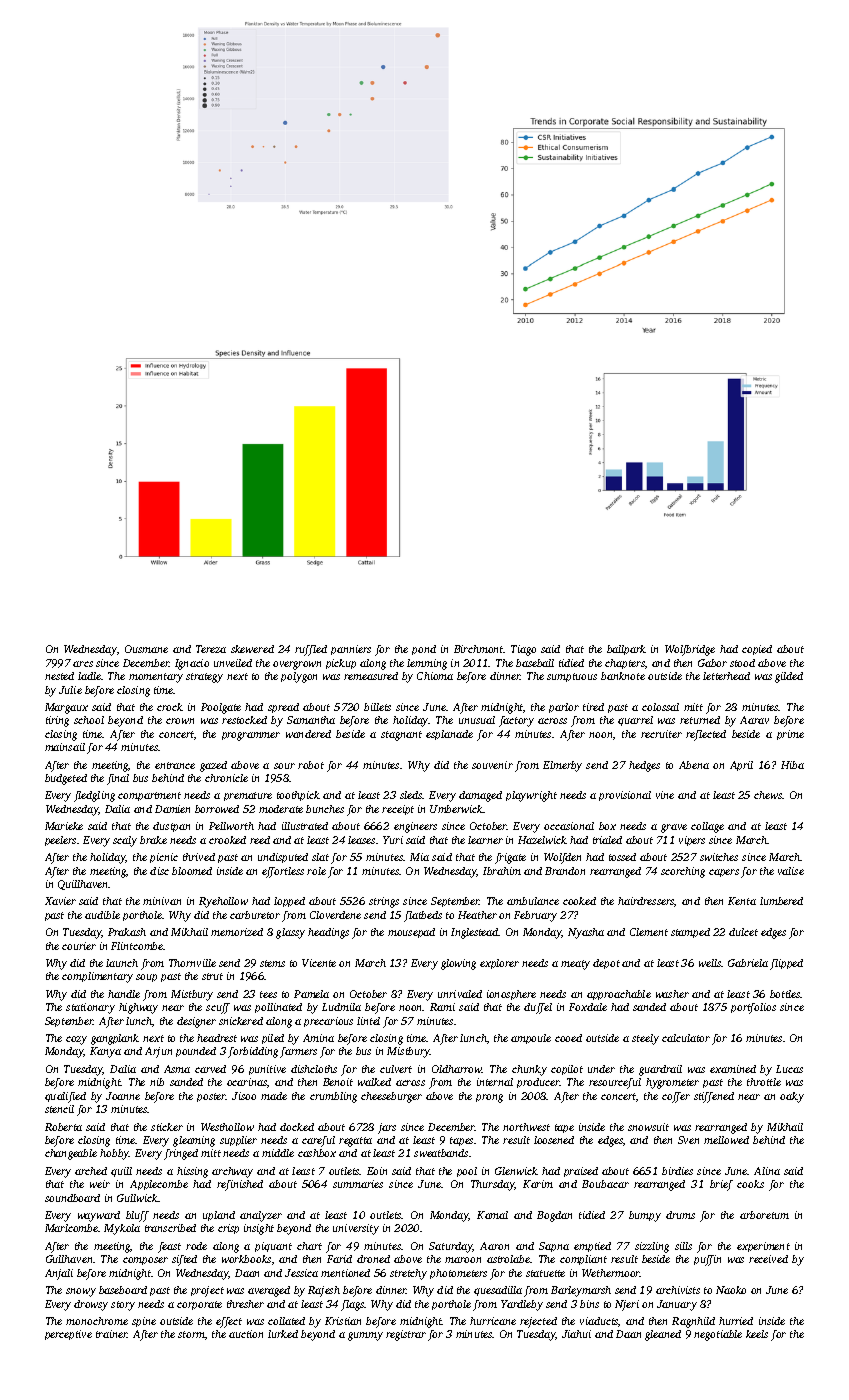 Image resolution: width=849 pixels, height=1400 pixels. I want to click on copied, so click(757, 650).
